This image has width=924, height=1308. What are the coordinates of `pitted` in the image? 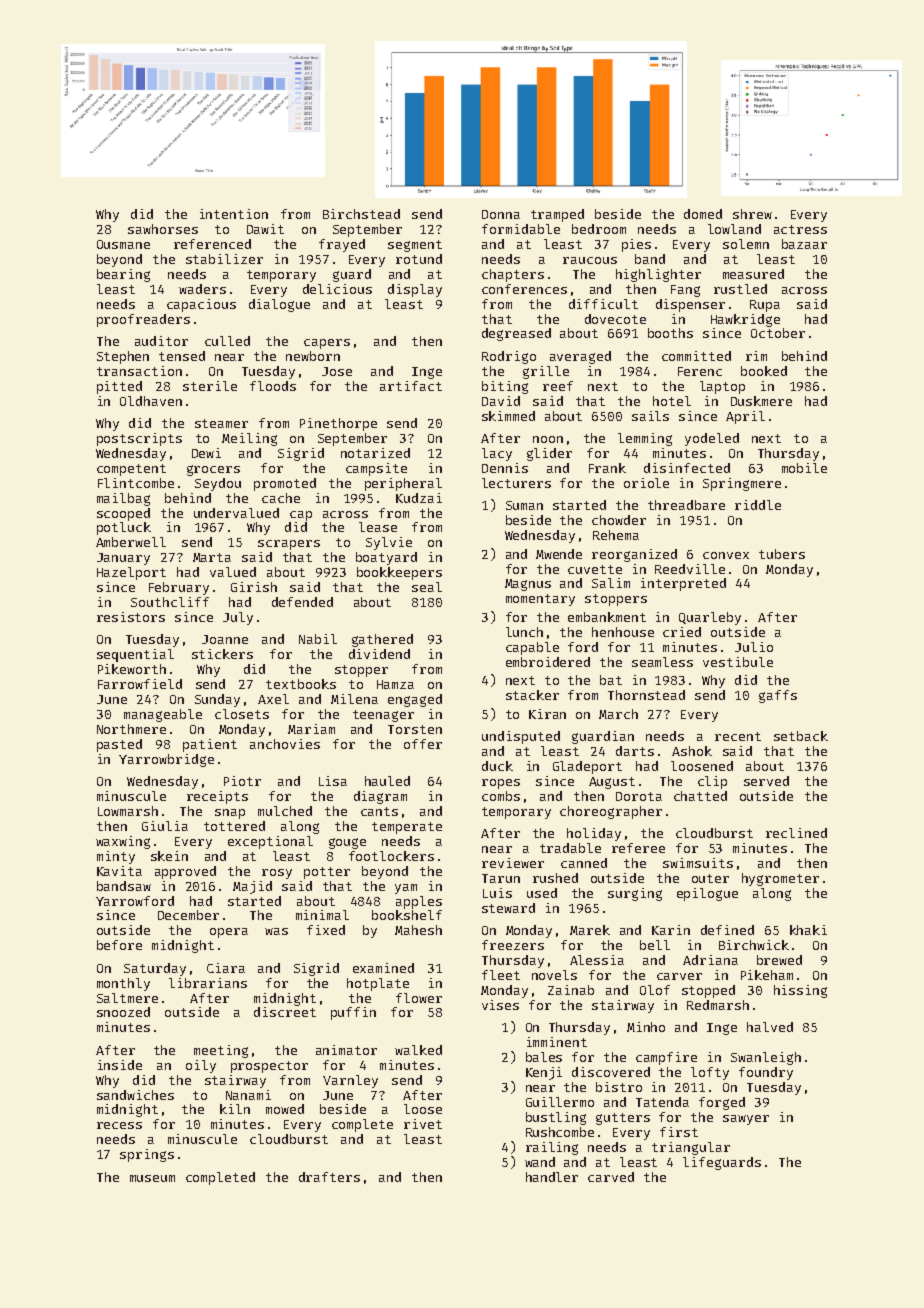 It's located at (119, 387).
